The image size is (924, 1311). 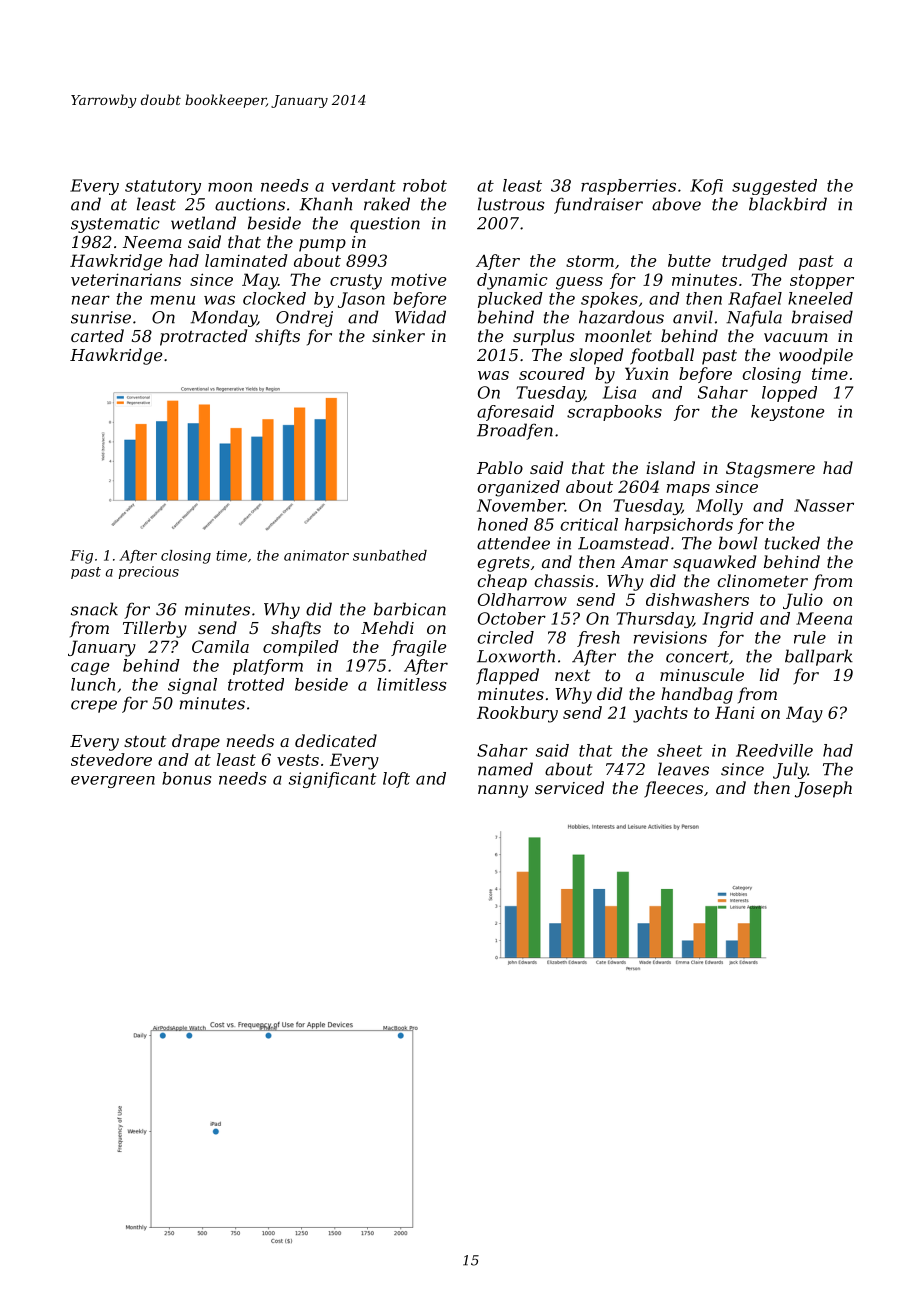 What do you see at coordinates (246, 260) in the document?
I see `laminated` at bounding box center [246, 260].
